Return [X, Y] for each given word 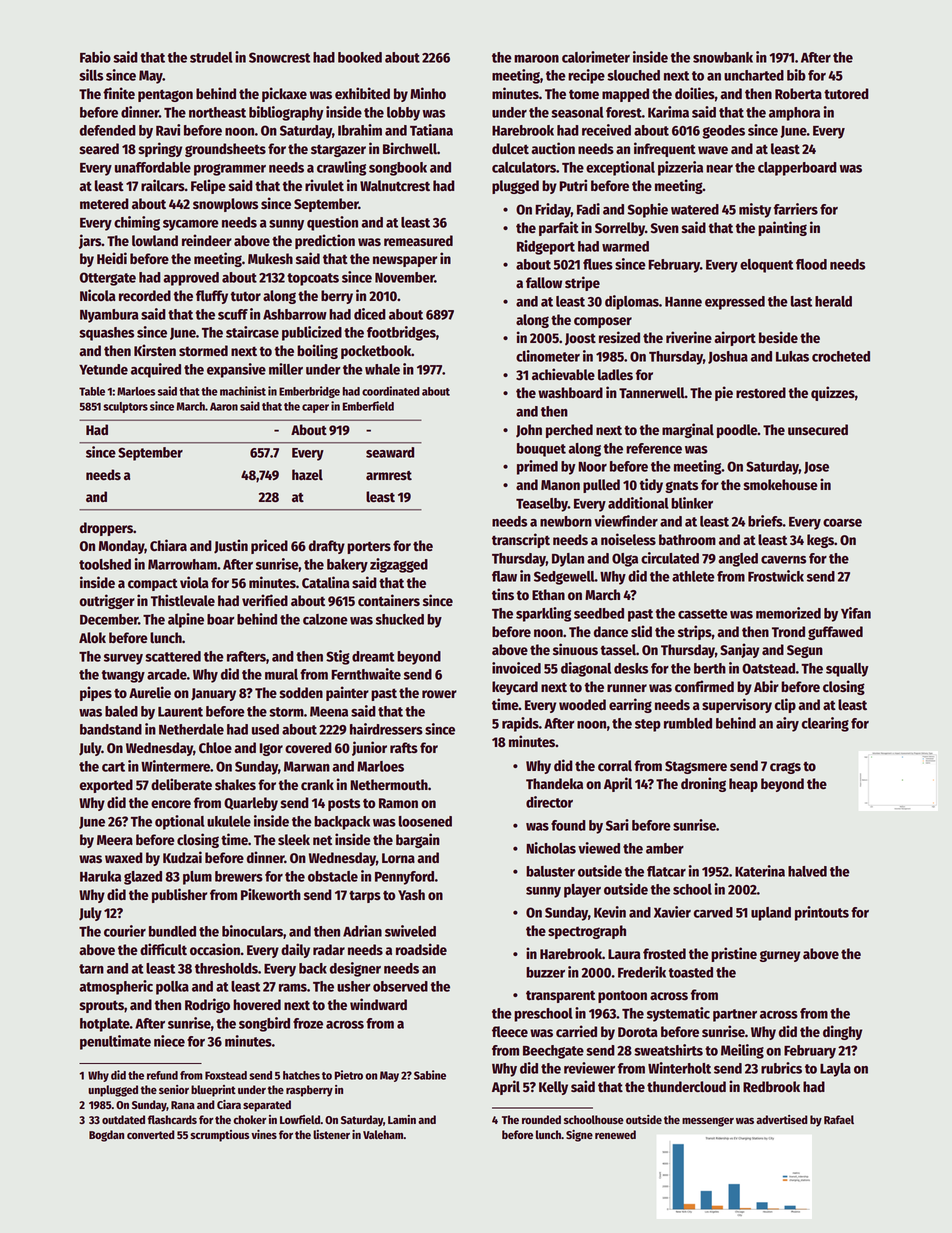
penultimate [115, 1042]
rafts [404, 748]
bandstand [111, 729]
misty [755, 210]
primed [537, 467]
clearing [825, 724]
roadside [421, 949]
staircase [252, 332]
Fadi [588, 209]
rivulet [324, 185]
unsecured [818, 429]
